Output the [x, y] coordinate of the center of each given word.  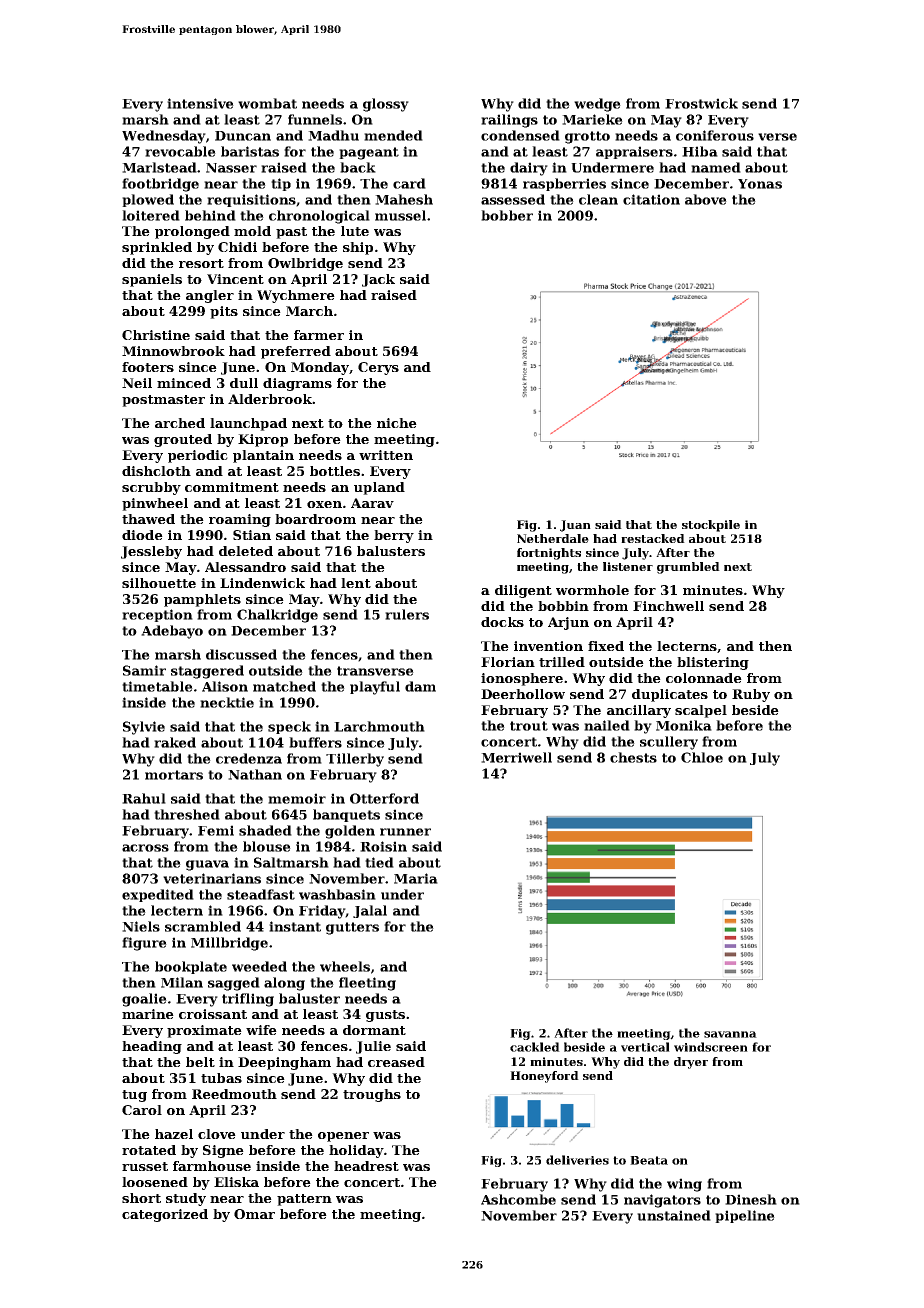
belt [200, 1062]
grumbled [688, 568]
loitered [151, 215]
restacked [653, 538]
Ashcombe [518, 1199]
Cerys [378, 368]
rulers [407, 614]
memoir [297, 798]
